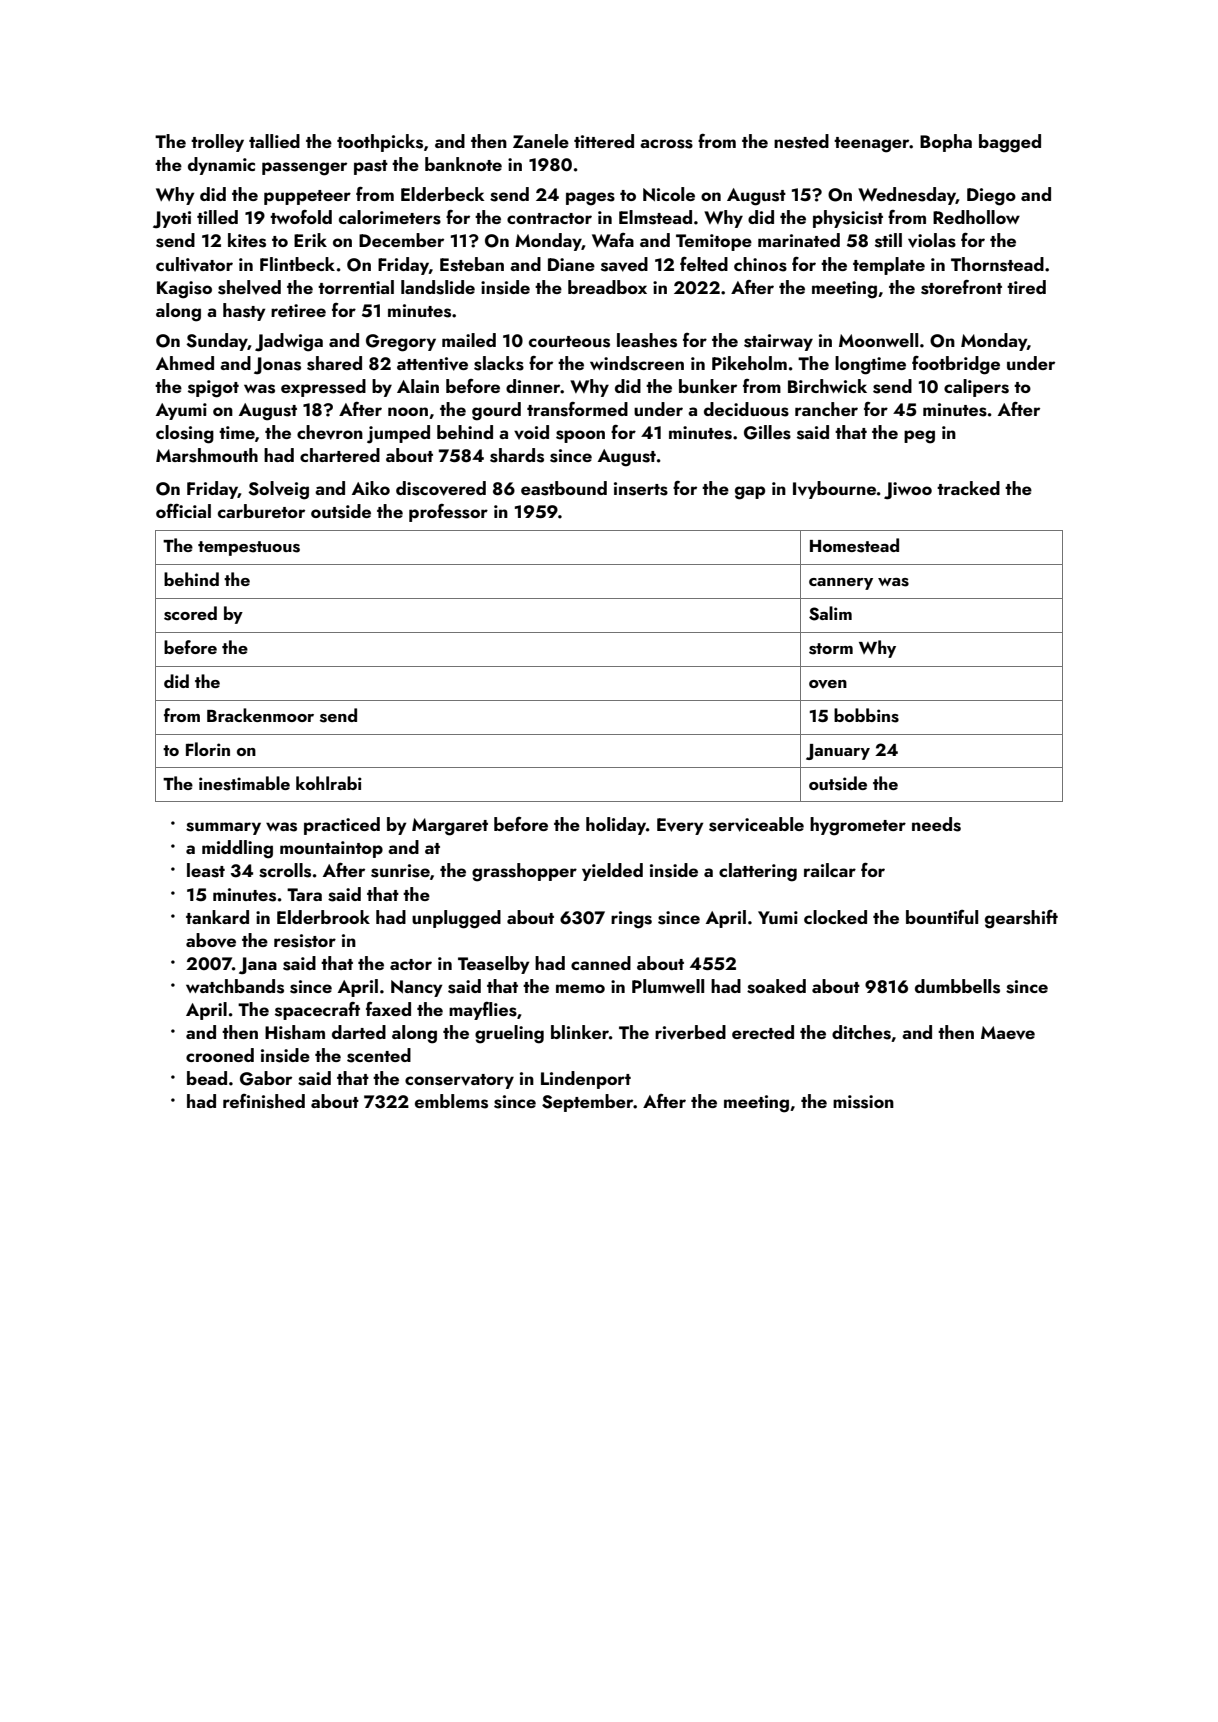  Describe the element at coordinates (1008, 1033) in the document. I see `Maeve` at that location.
